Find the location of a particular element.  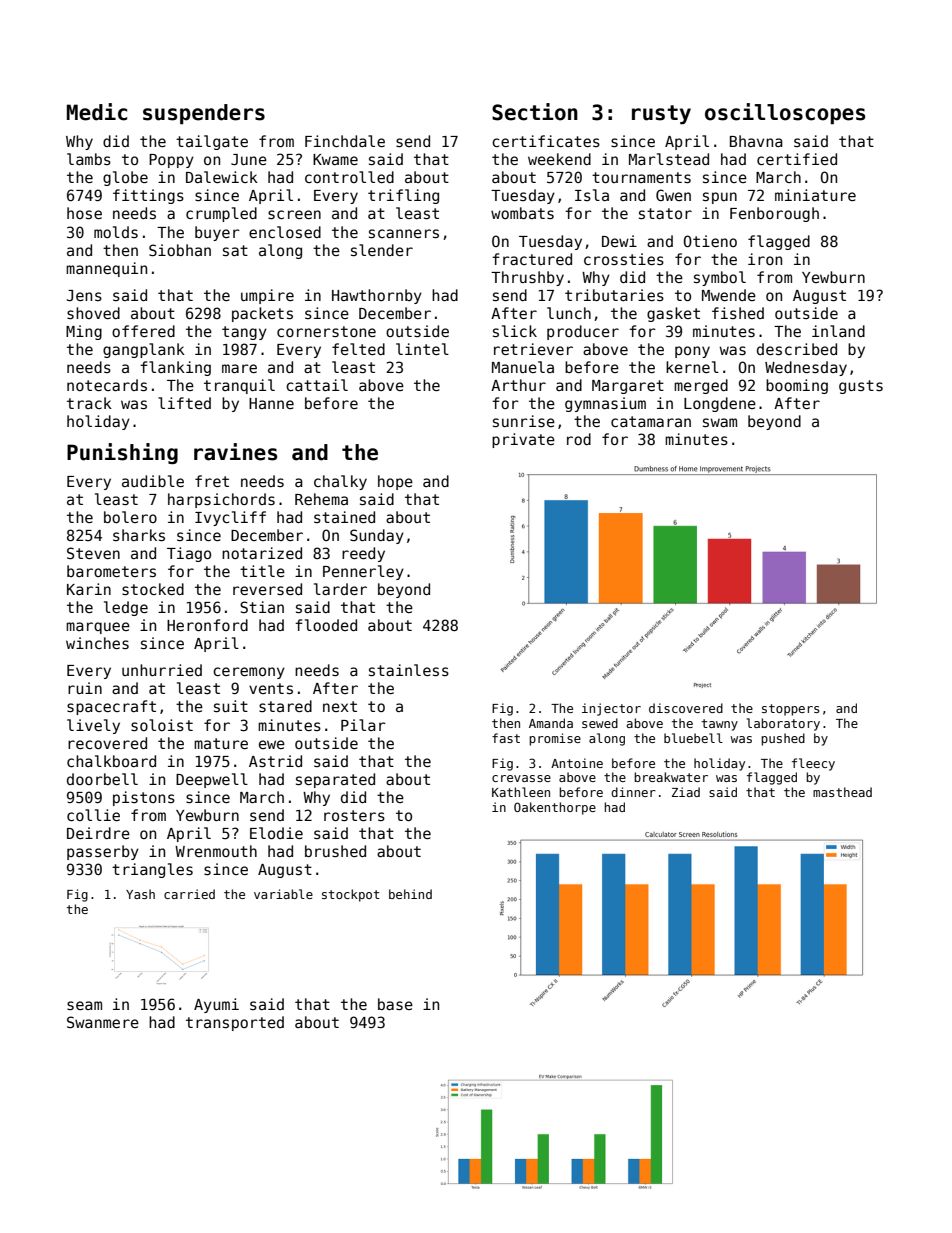

reedy is located at coordinates (363, 554).
